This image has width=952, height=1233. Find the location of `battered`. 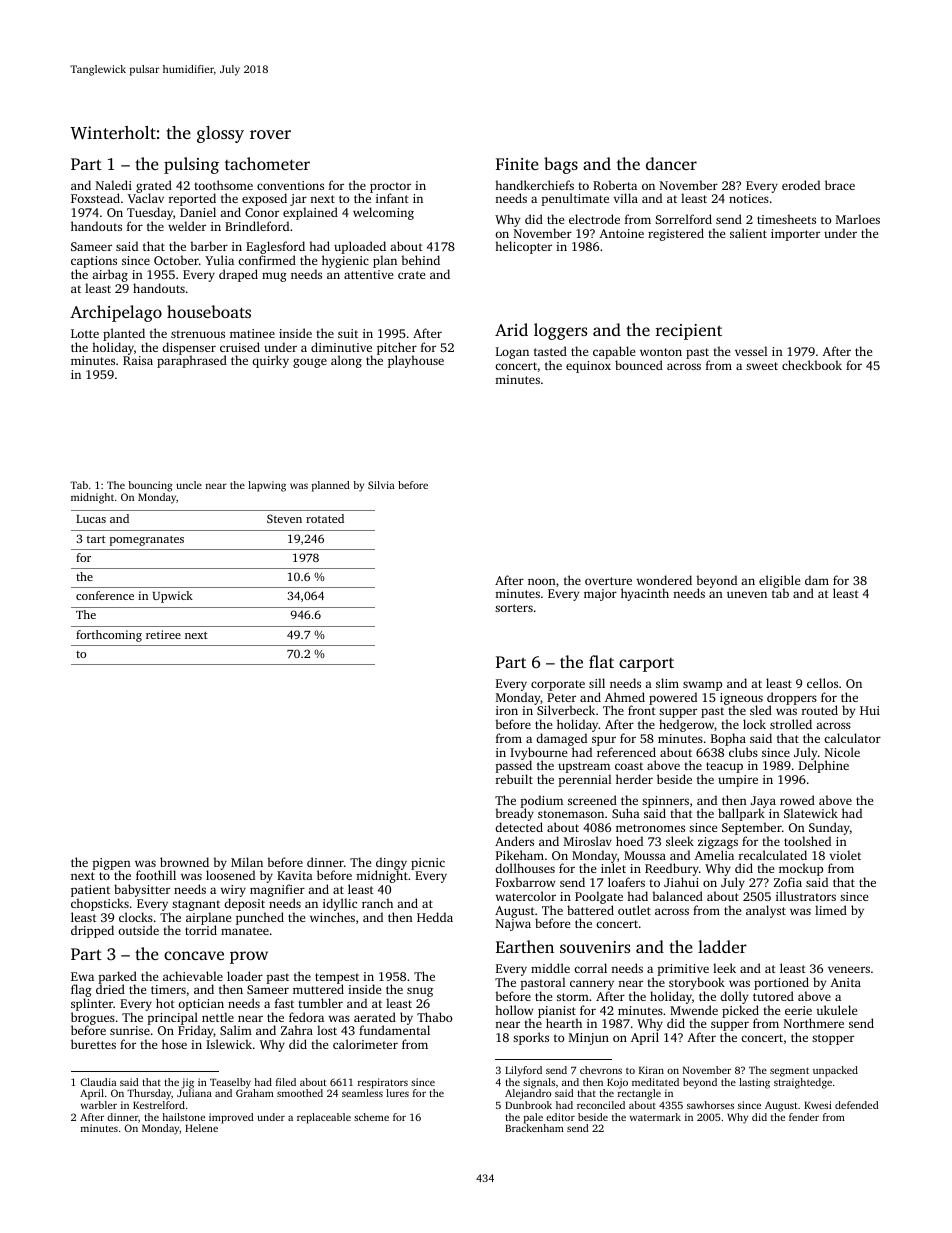

battered is located at coordinates (590, 910).
